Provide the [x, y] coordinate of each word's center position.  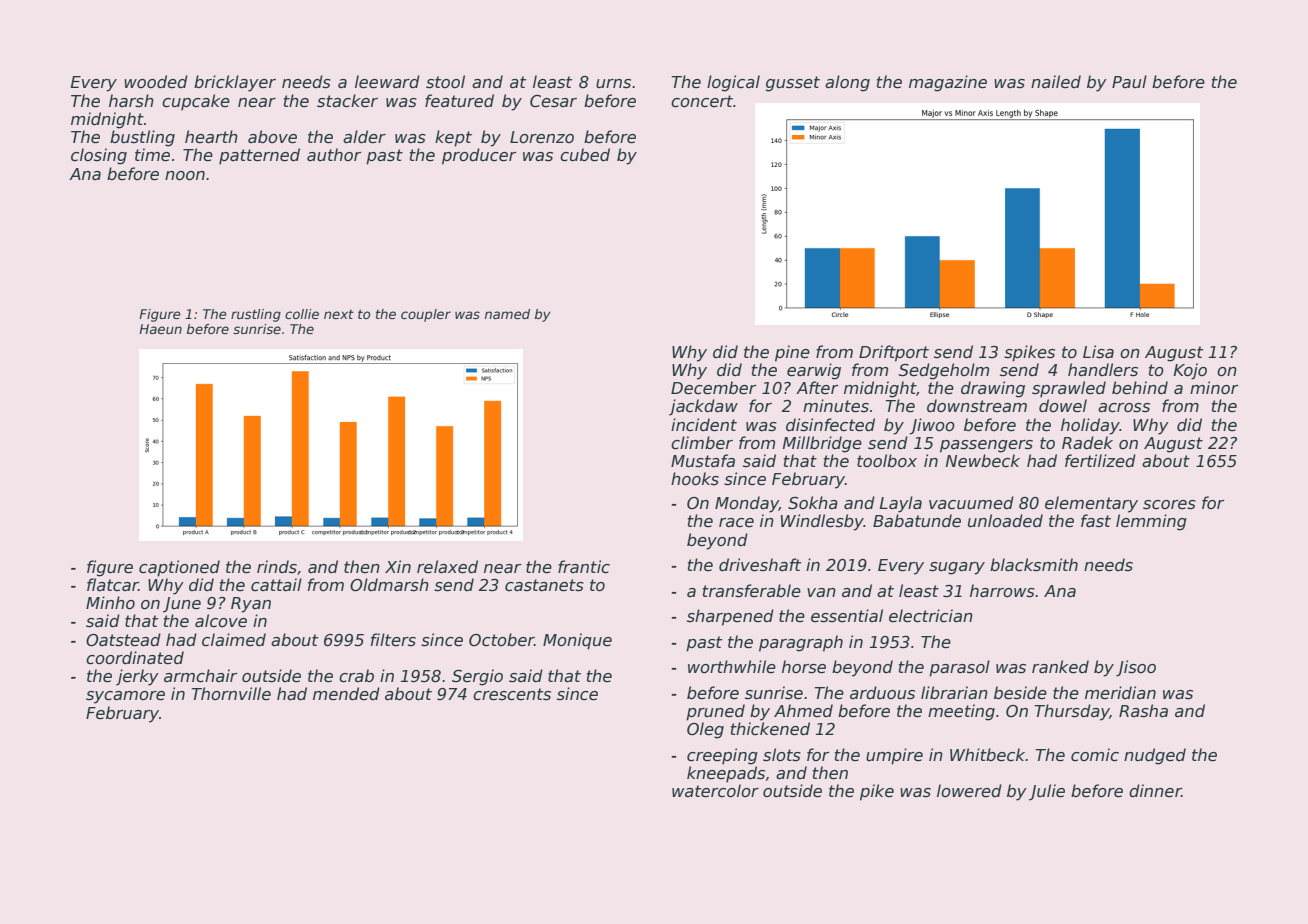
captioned [179, 568]
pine [792, 353]
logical [733, 83]
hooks [695, 479]
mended [346, 694]
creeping [722, 756]
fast [1096, 520]
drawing [993, 389]
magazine [948, 83]
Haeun [160, 329]
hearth [211, 137]
